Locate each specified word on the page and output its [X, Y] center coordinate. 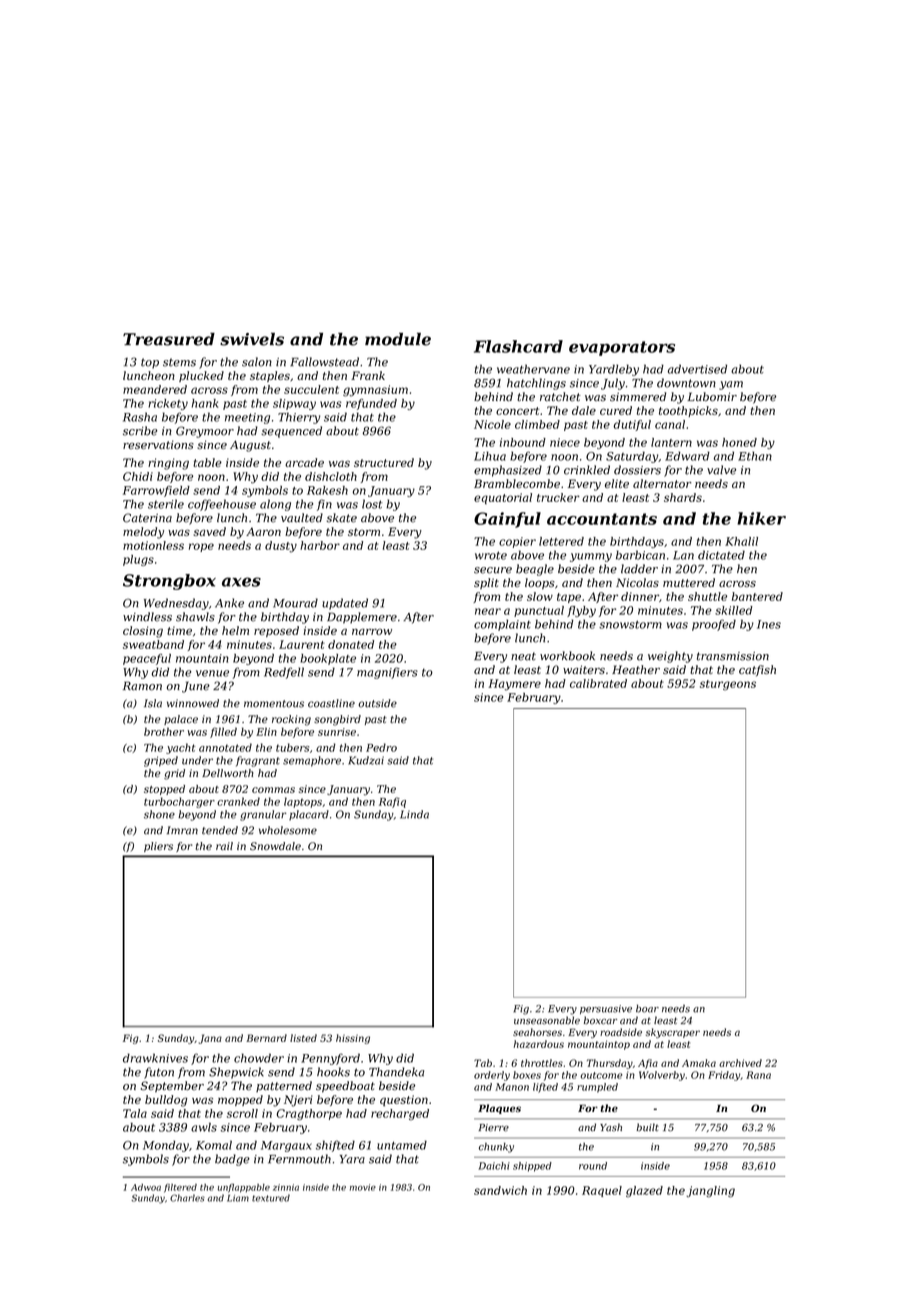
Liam [238, 1198]
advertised [697, 369]
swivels [252, 339]
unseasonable [547, 1020]
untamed [402, 1145]
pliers [158, 847]
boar [647, 1008]
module [398, 339]
